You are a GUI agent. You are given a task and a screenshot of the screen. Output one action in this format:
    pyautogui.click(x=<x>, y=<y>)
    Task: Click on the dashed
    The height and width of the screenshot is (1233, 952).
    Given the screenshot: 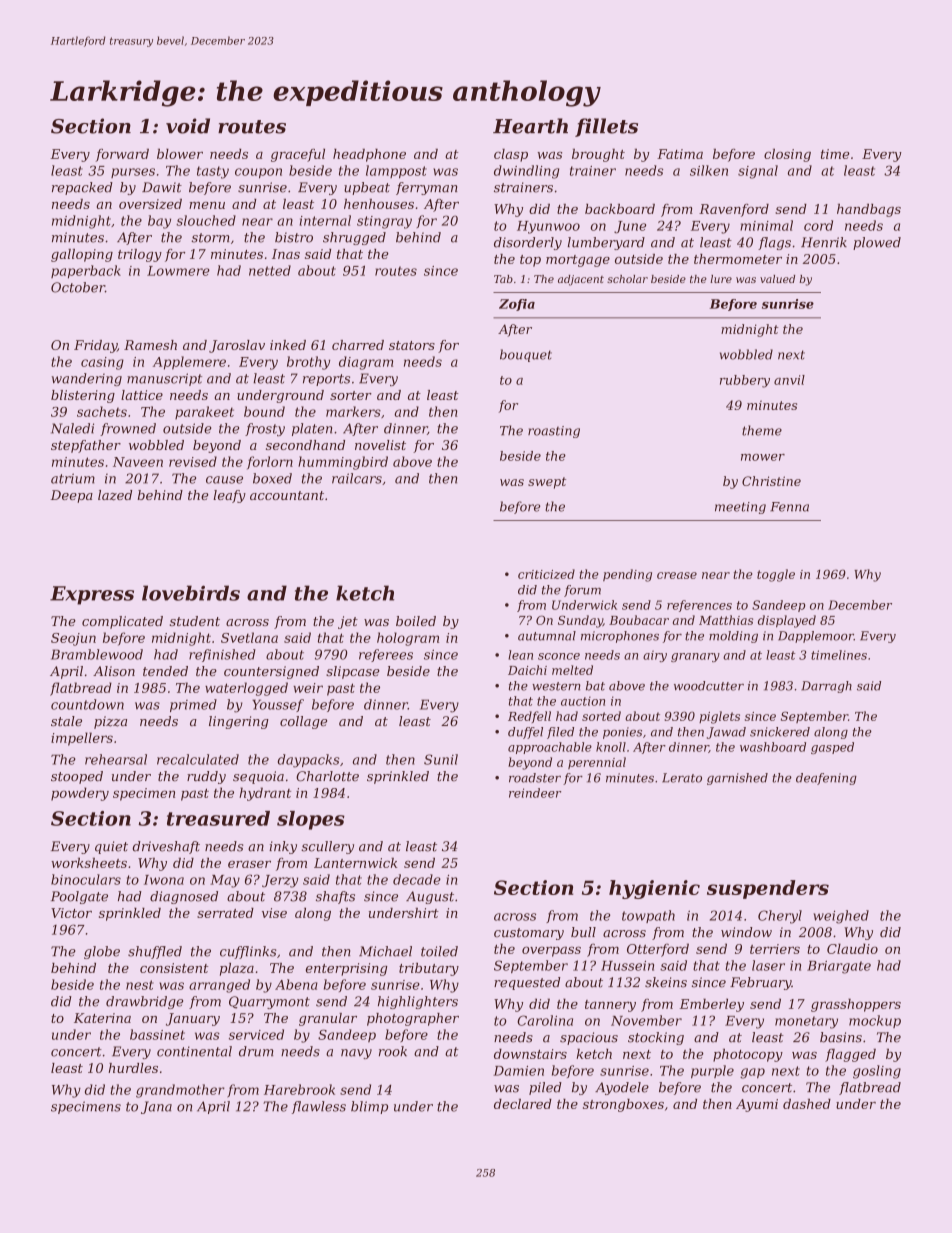 What is the action you would take?
    pyautogui.click(x=807, y=1104)
